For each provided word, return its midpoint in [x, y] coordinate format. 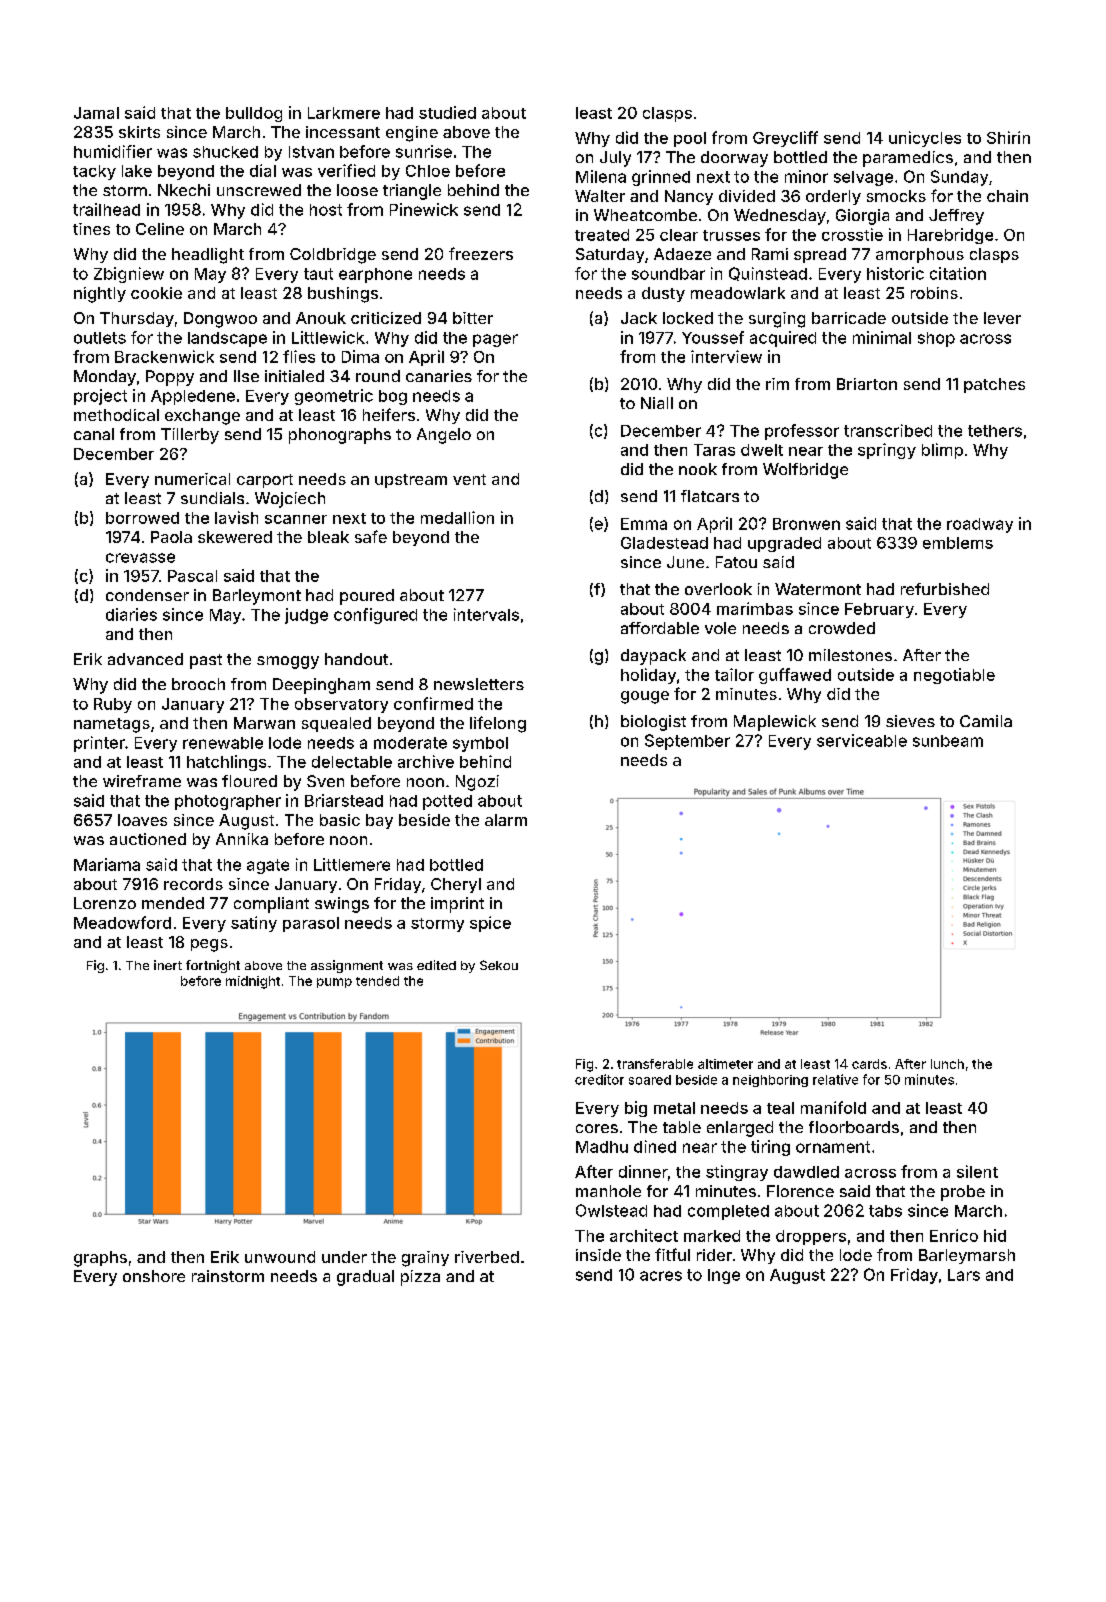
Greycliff [785, 139]
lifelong [498, 724]
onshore [154, 1276]
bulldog [254, 114]
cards [869, 1064]
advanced [145, 659]
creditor [599, 1079]
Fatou [736, 562]
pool [690, 139]
